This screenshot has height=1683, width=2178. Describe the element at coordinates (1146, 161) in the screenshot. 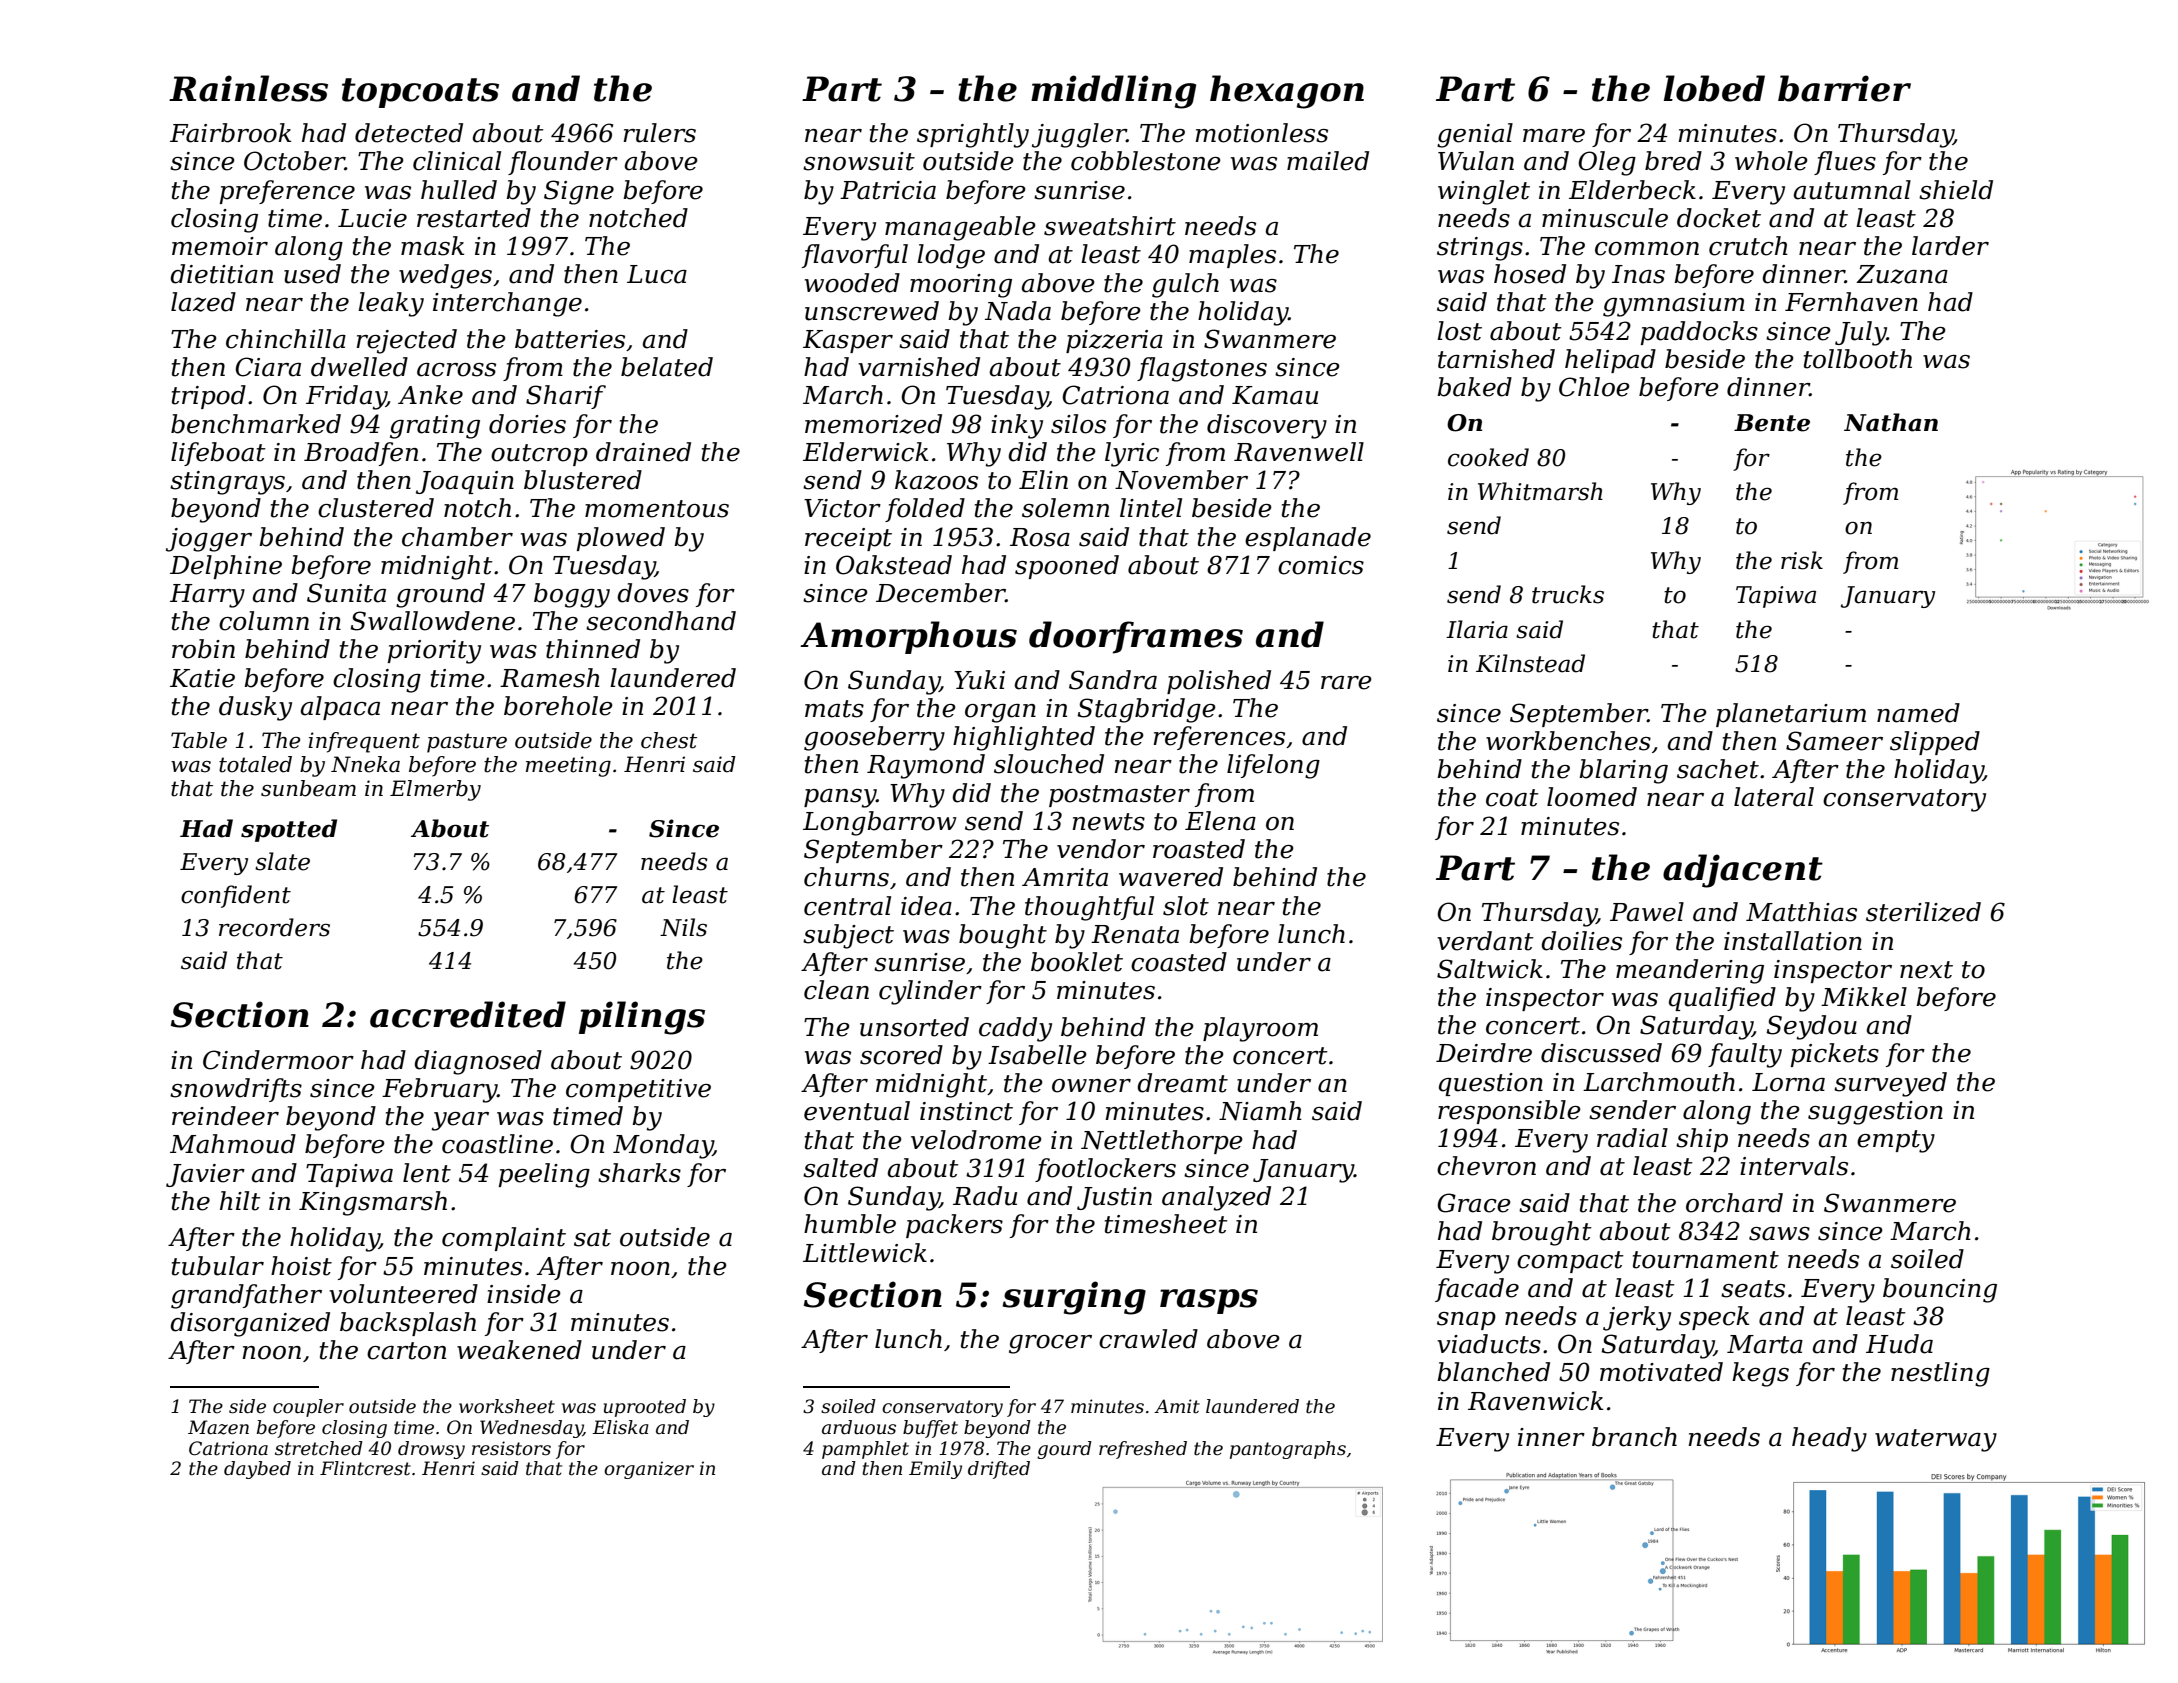

I see `cobblestone` at that location.
